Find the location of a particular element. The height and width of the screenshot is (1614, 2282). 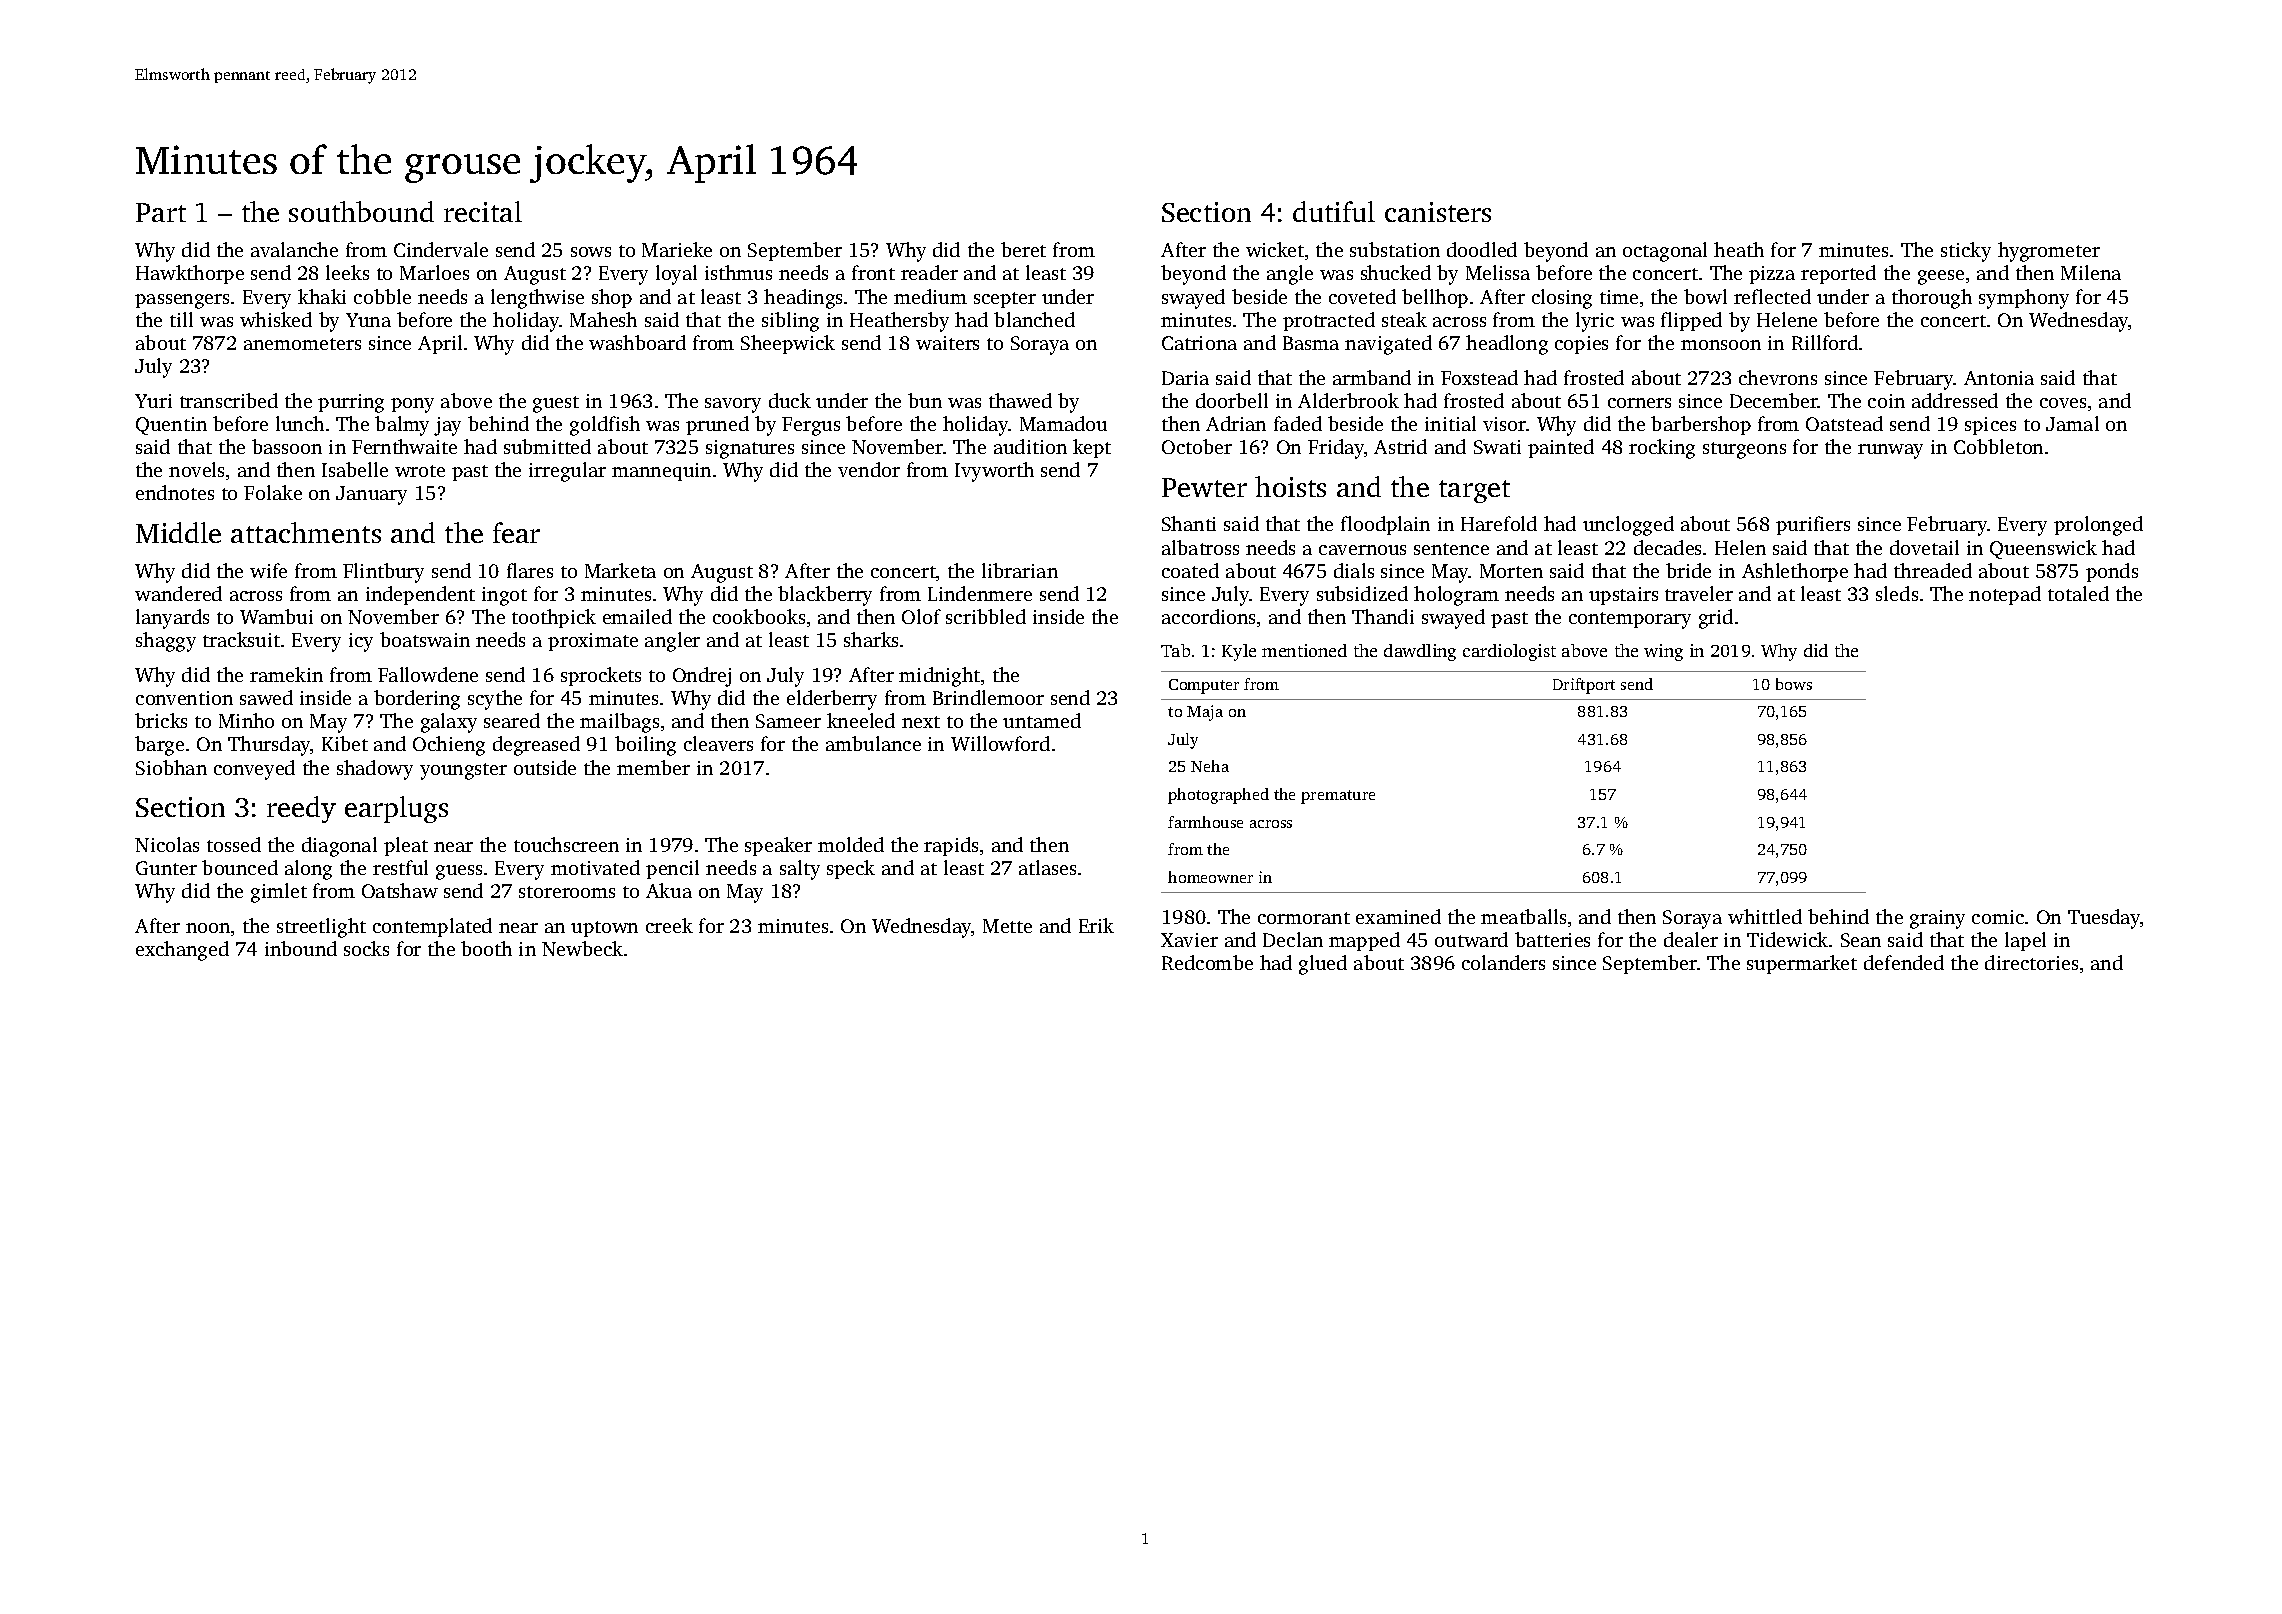

degreased is located at coordinates (536, 746).
